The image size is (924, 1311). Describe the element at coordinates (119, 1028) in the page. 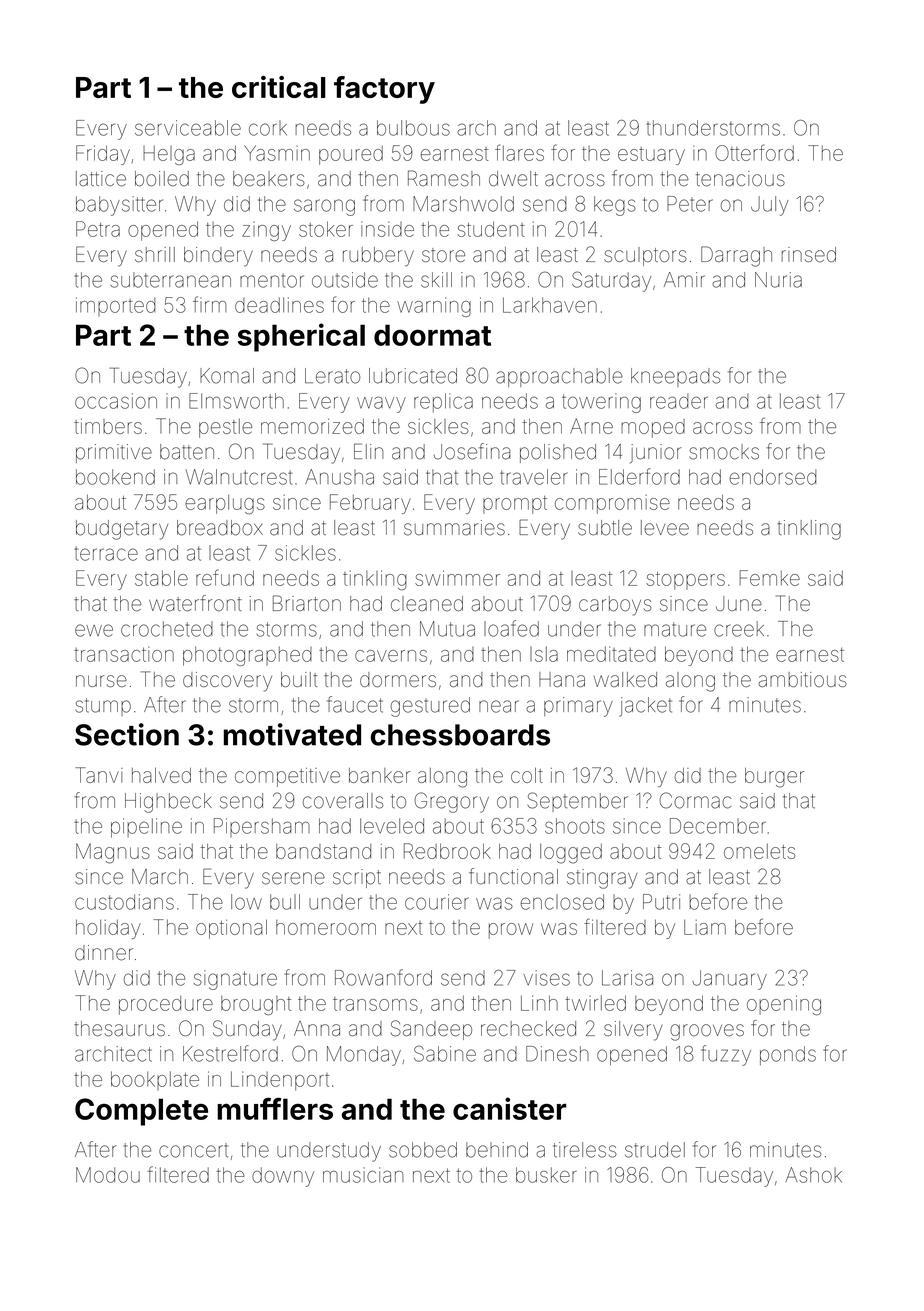

I see `thesaurus` at that location.
